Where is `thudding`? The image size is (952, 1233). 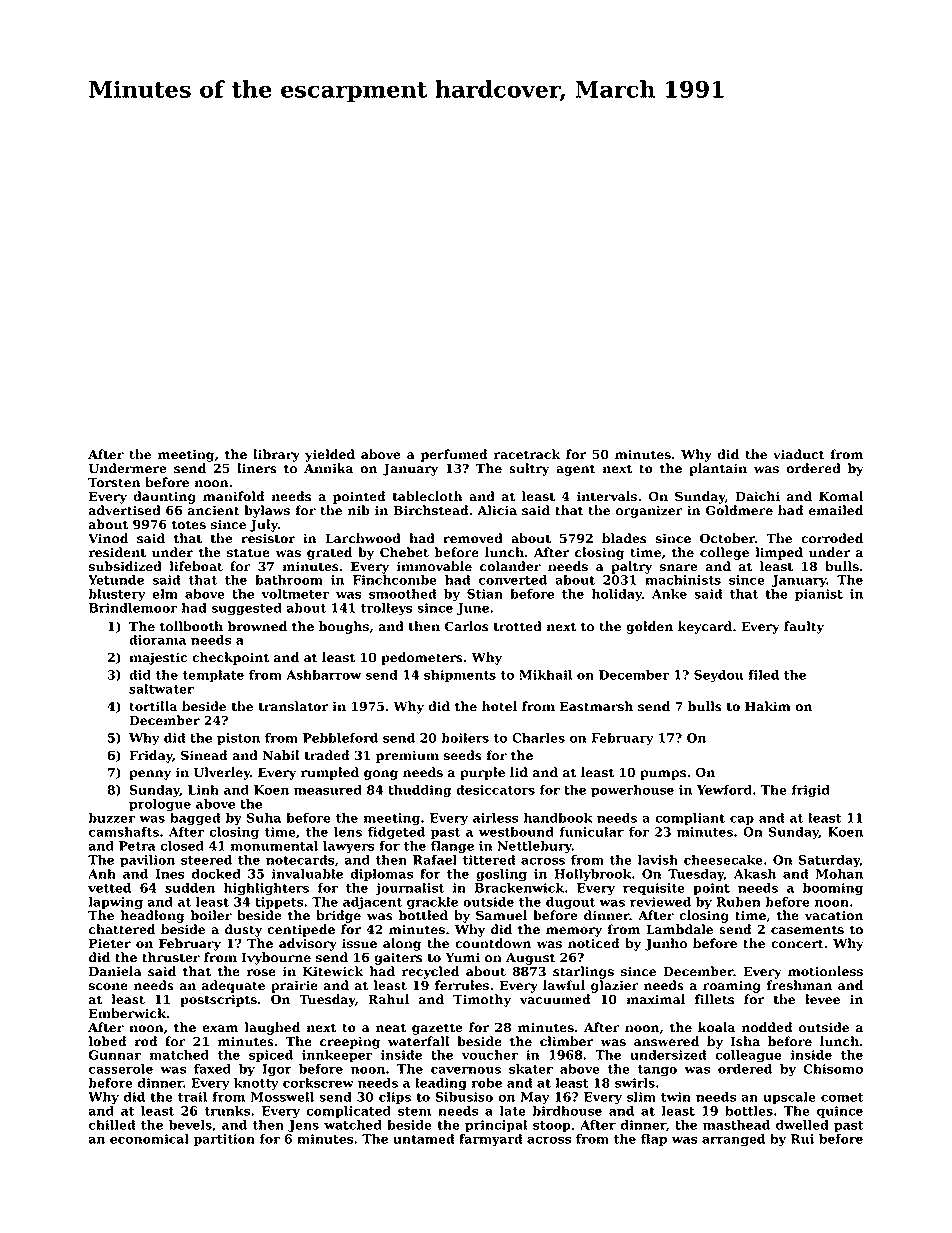 thudding is located at coordinates (420, 791).
